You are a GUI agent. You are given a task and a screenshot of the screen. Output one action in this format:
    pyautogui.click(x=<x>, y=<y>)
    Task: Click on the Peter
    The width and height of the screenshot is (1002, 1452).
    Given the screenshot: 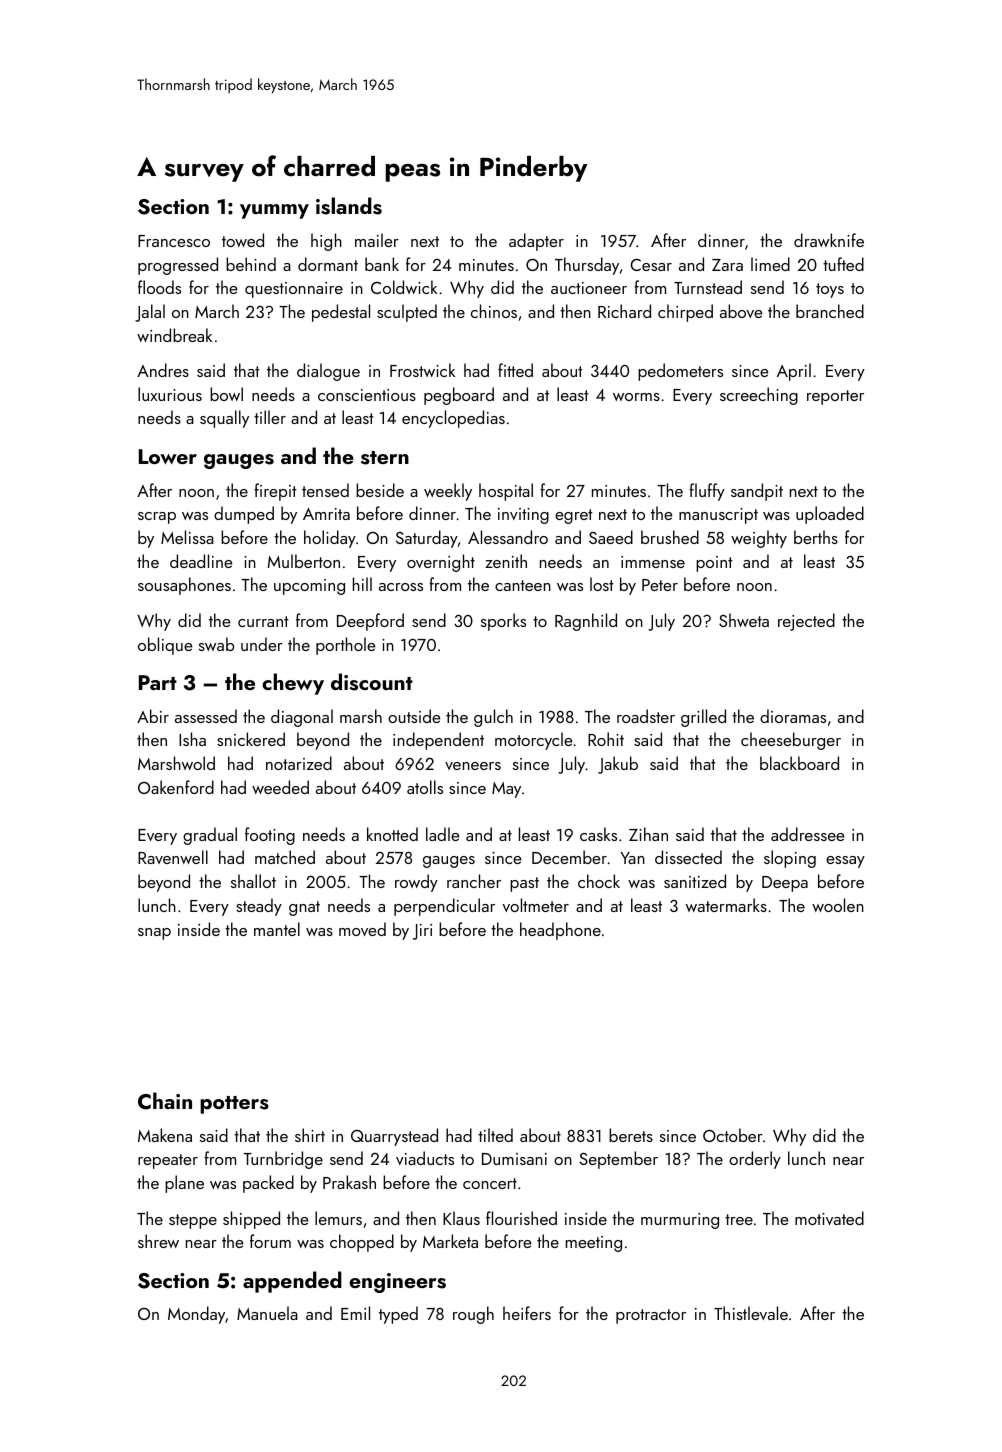 What is the action you would take?
    pyautogui.click(x=660, y=585)
